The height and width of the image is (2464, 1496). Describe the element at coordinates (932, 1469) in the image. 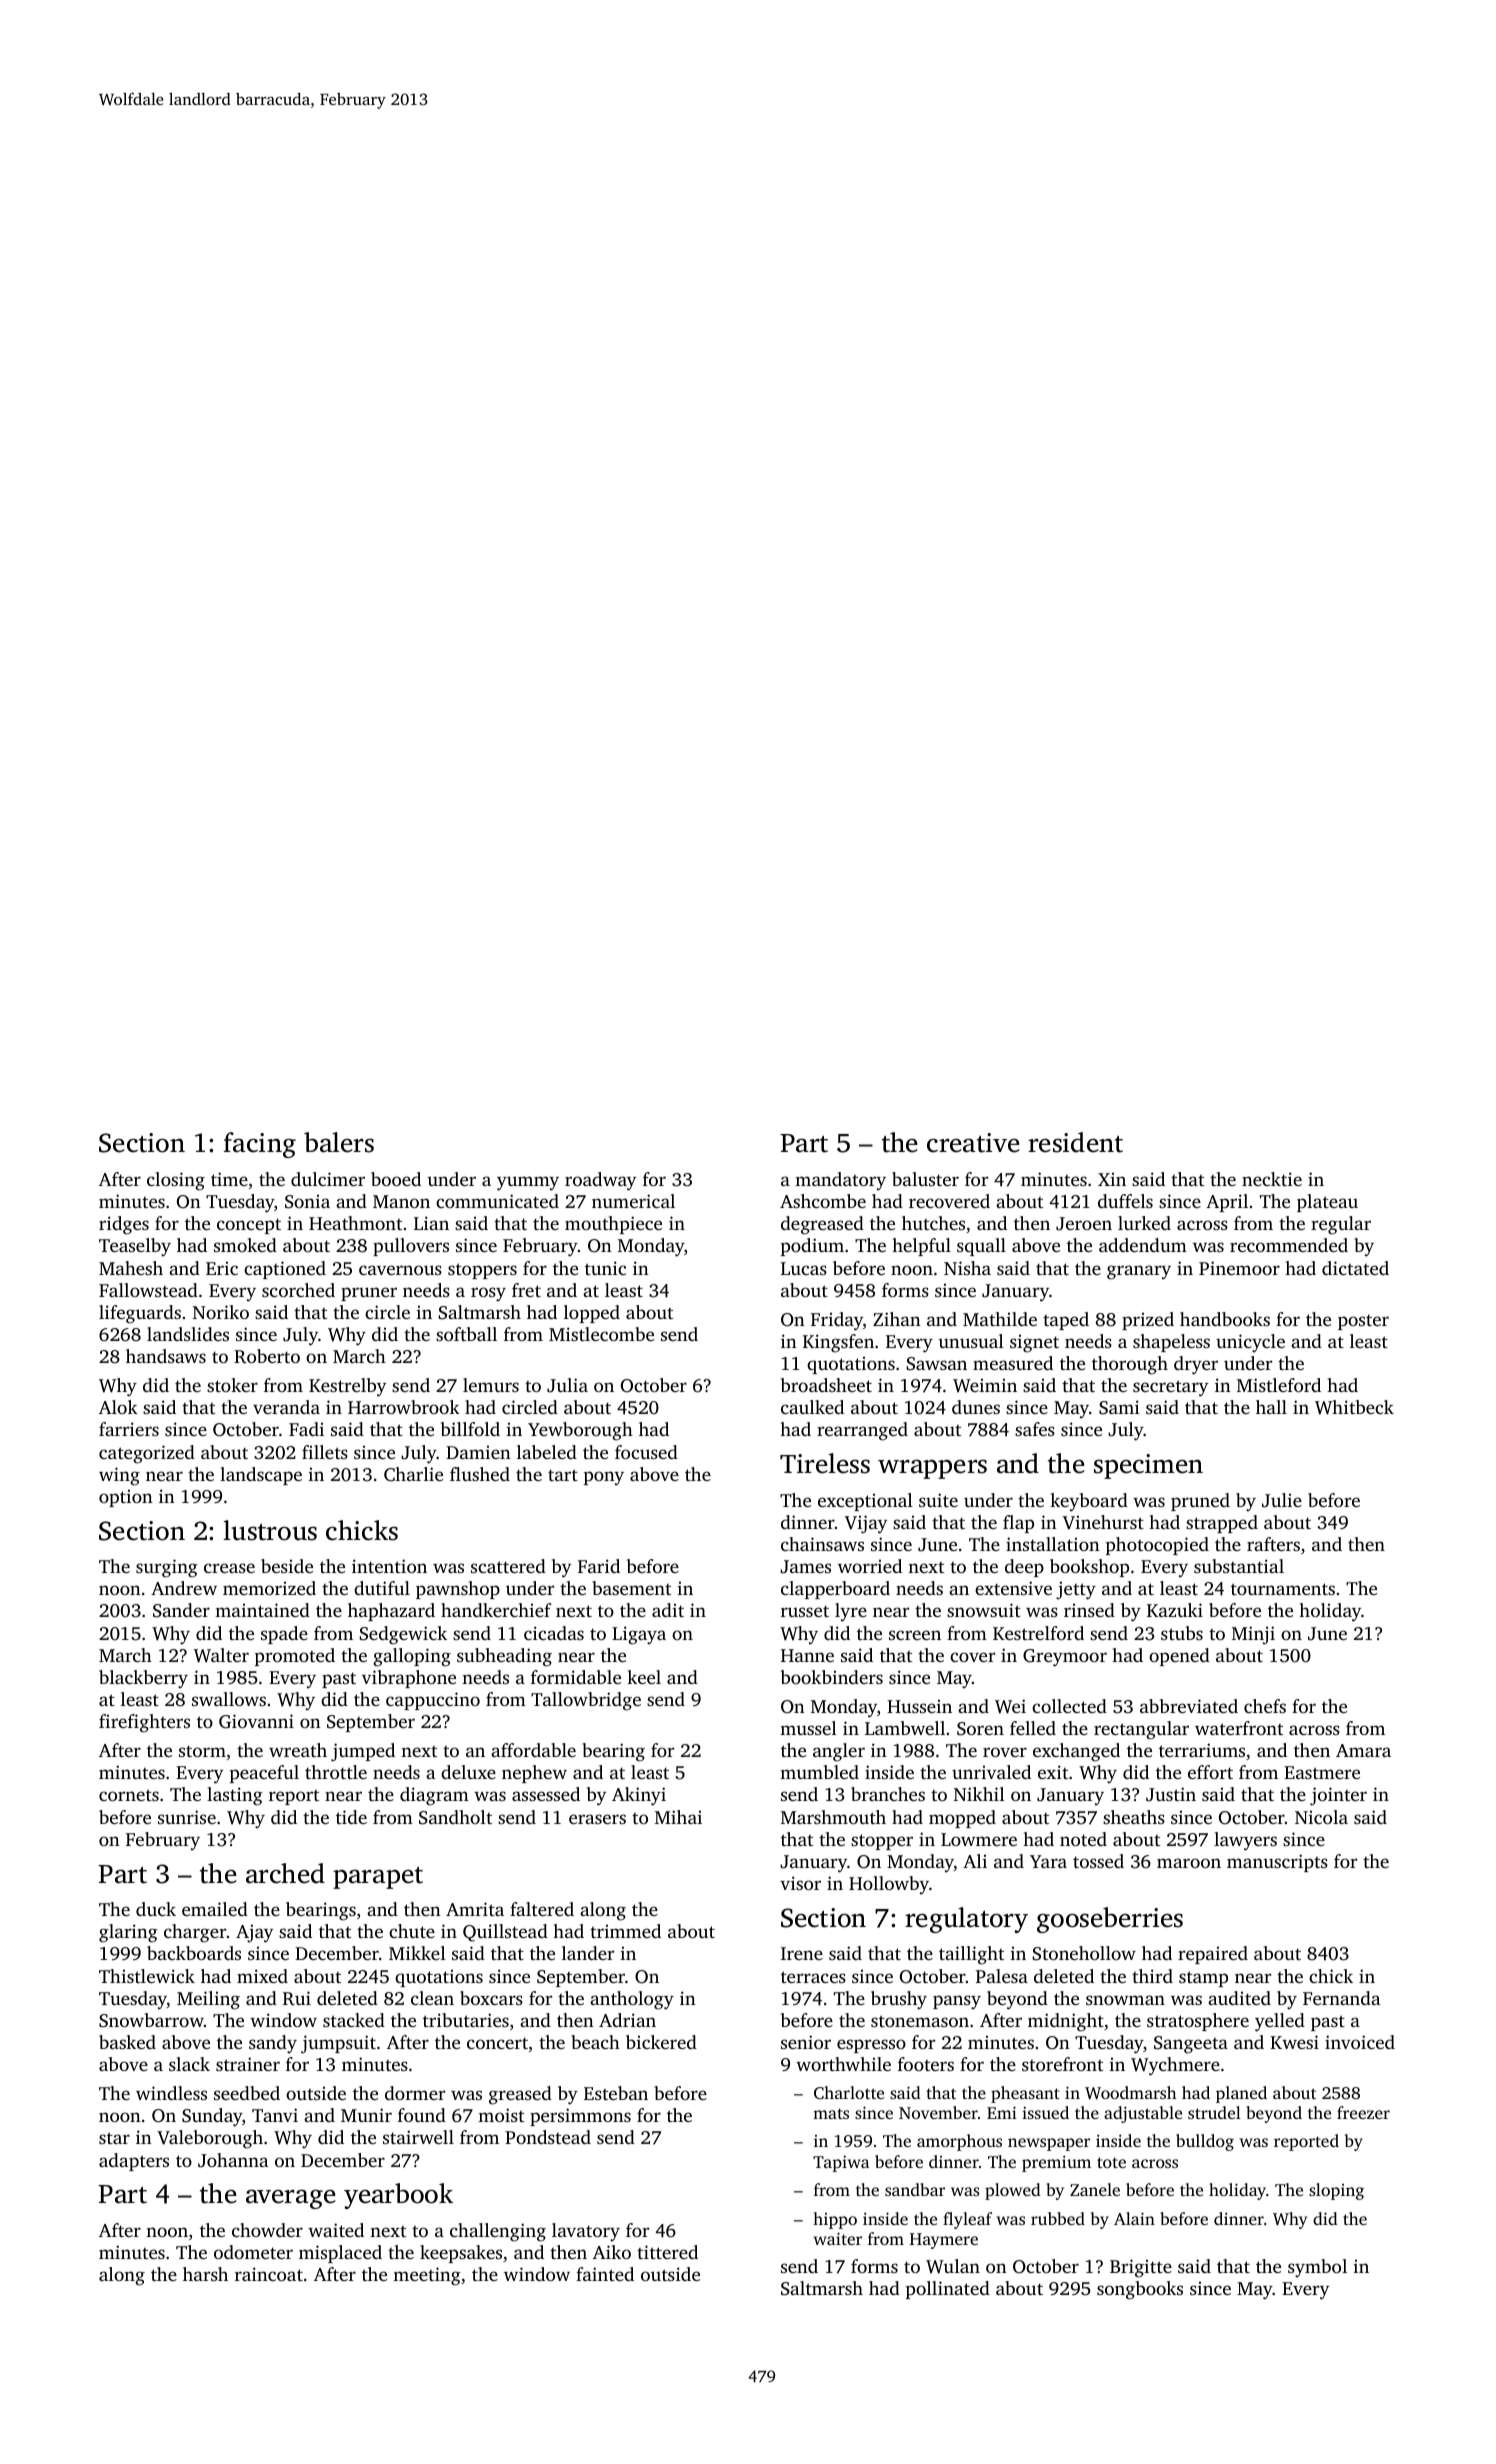

I see `wrappers` at that location.
